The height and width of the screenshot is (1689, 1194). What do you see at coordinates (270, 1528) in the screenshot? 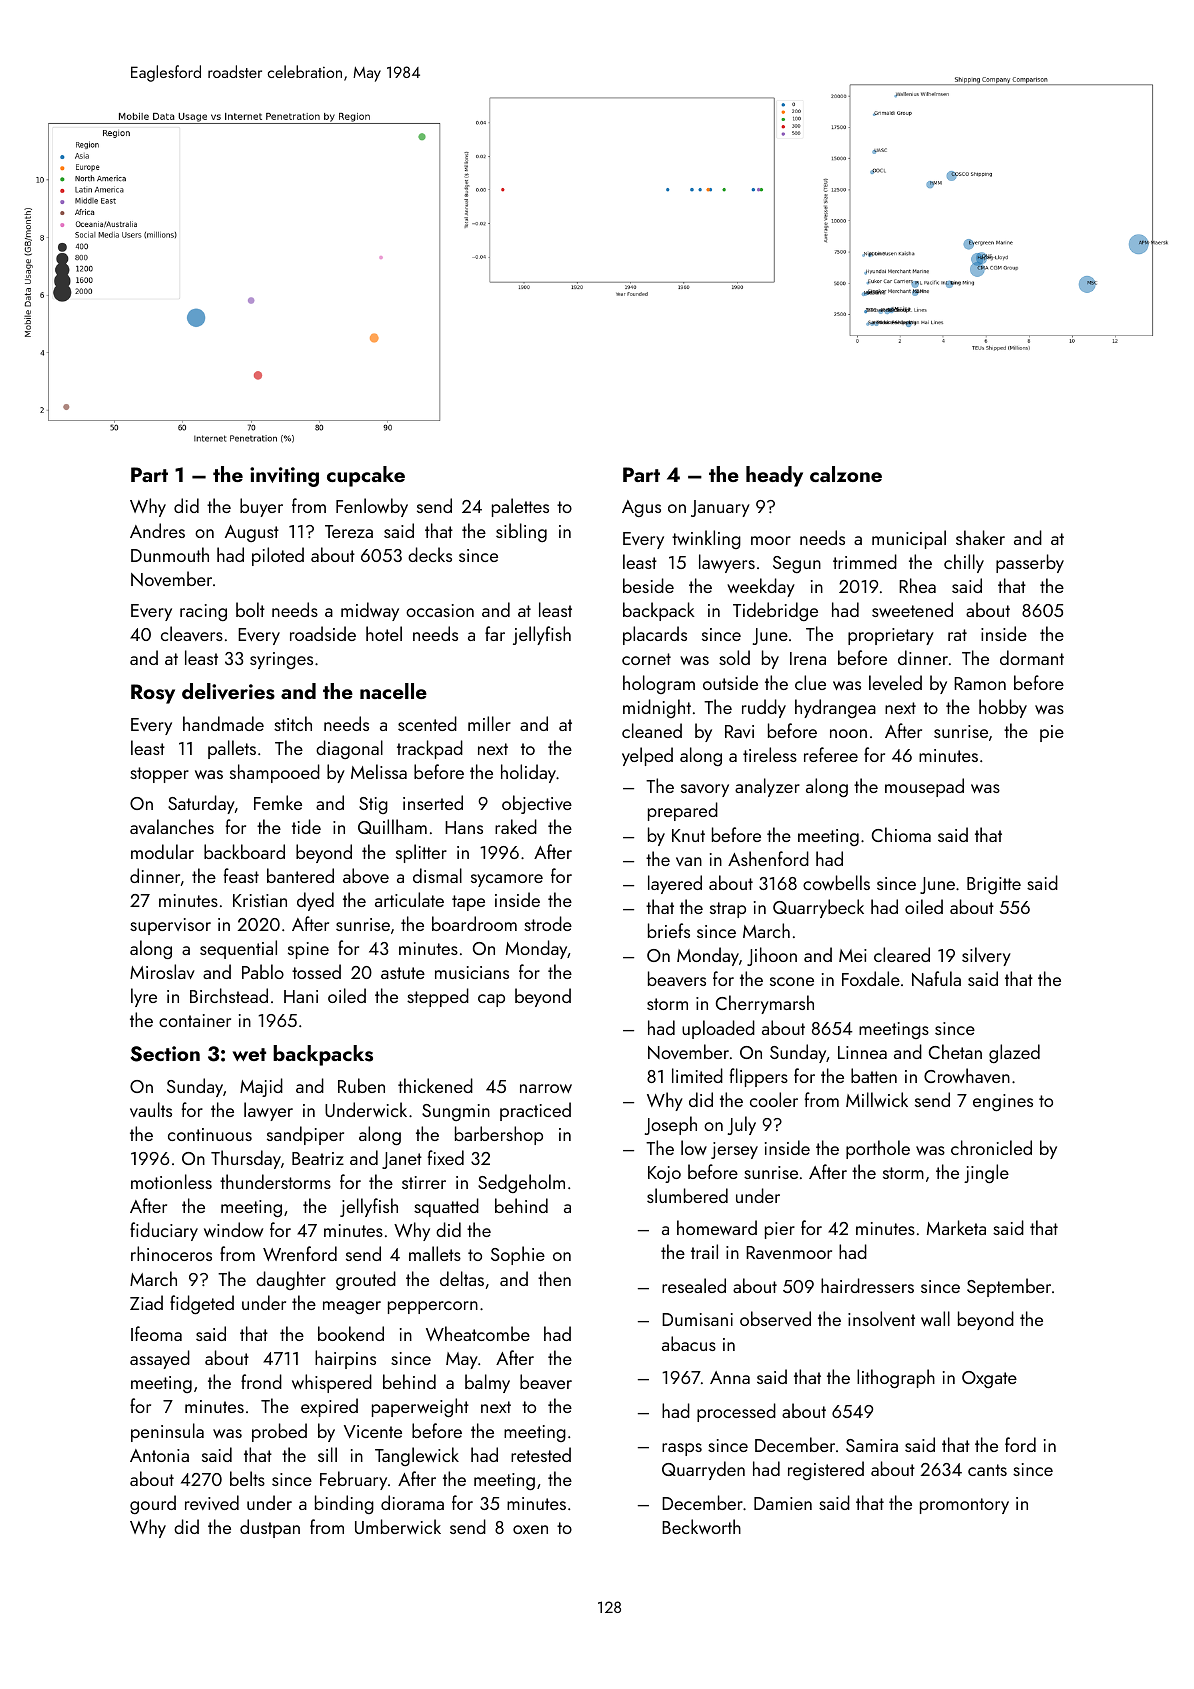
I see `dustpan` at bounding box center [270, 1528].
